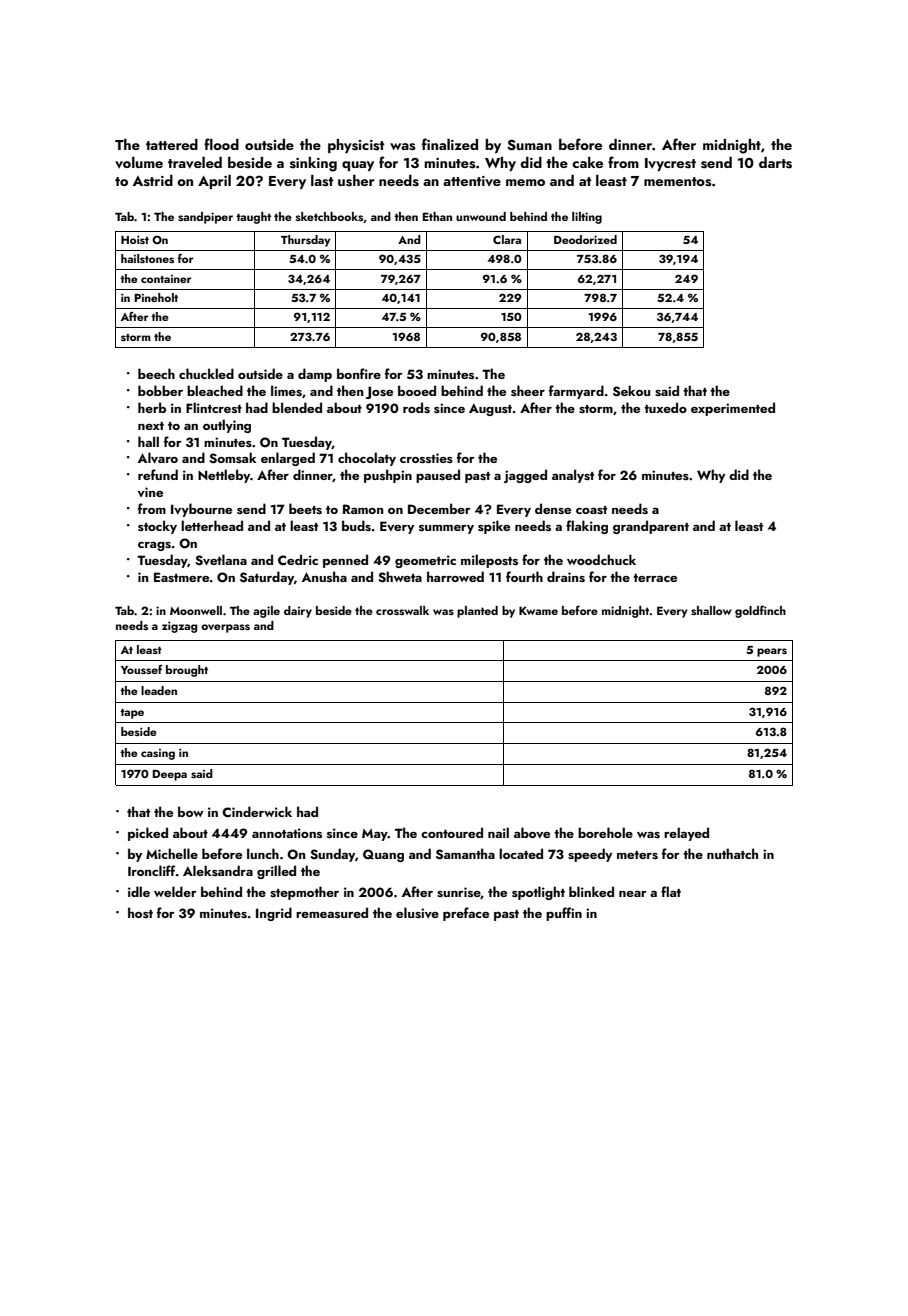 This screenshot has height=1316, width=908. I want to click on grandparent, so click(651, 527).
